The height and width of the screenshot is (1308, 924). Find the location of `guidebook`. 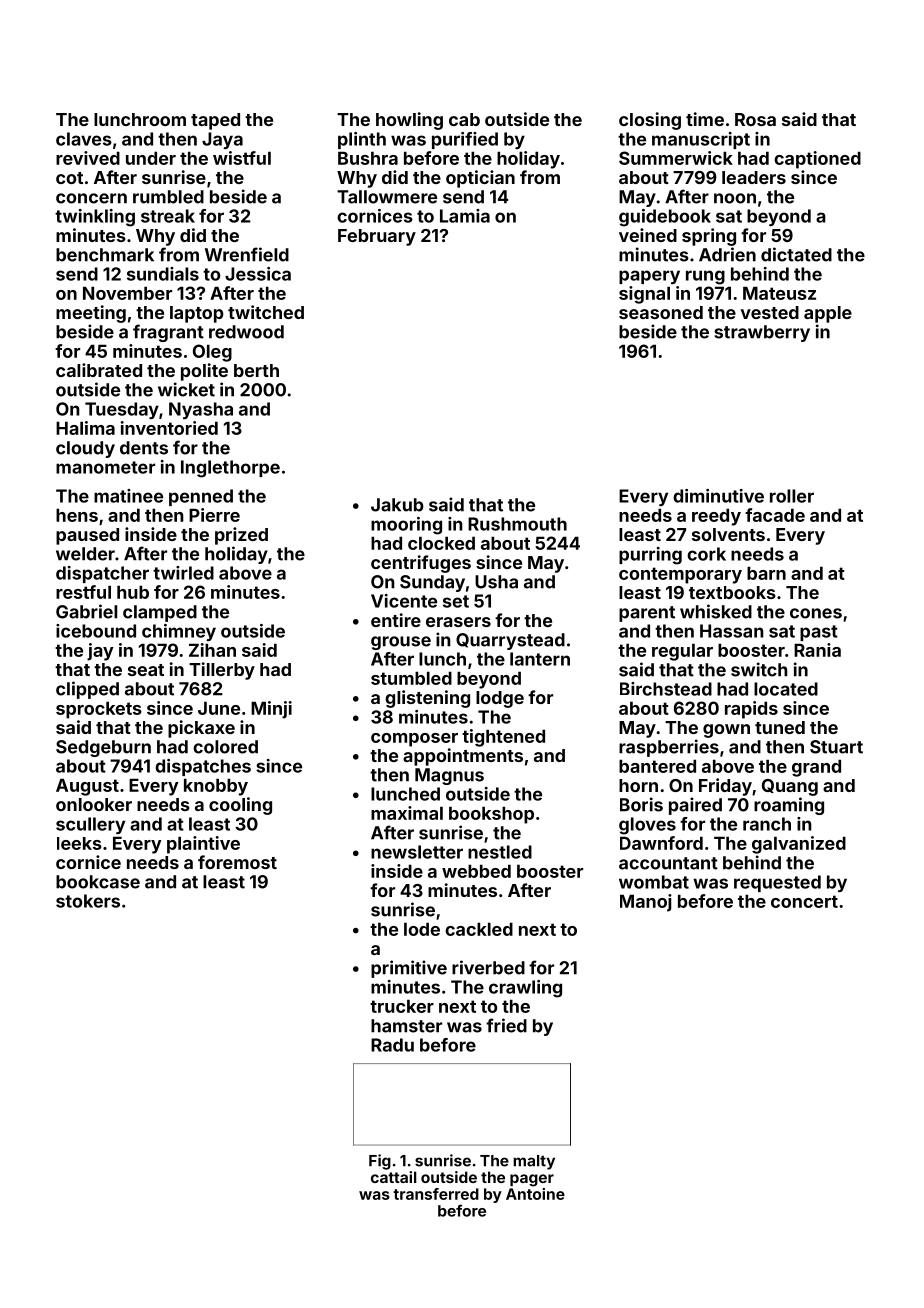

guidebook is located at coordinates (665, 218).
